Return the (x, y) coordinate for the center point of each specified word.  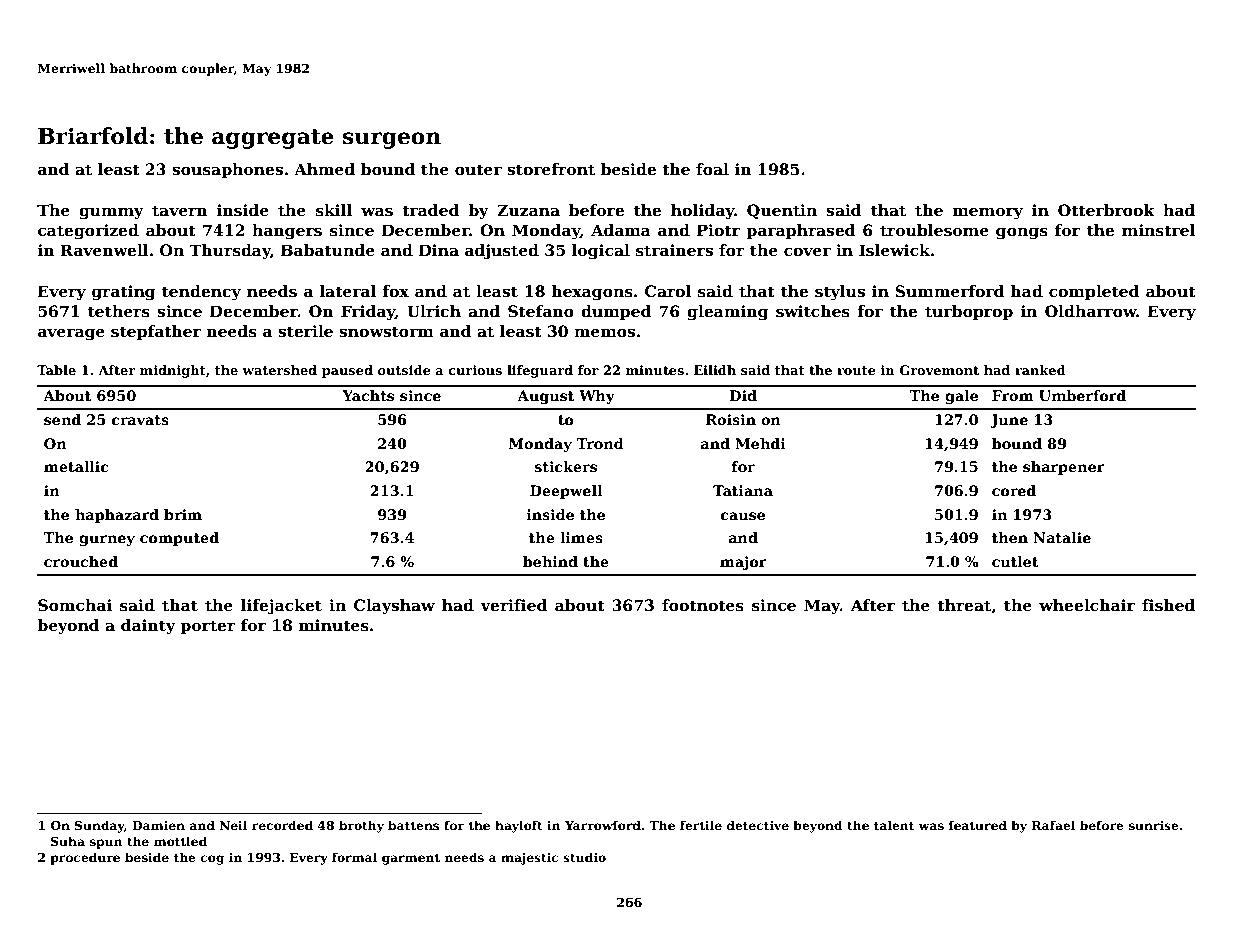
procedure (85, 858)
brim (183, 514)
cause (743, 516)
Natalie (1062, 537)
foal (712, 169)
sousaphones (227, 170)
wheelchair (1087, 605)
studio (584, 857)
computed (179, 539)
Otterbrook (1106, 210)
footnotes (703, 605)
